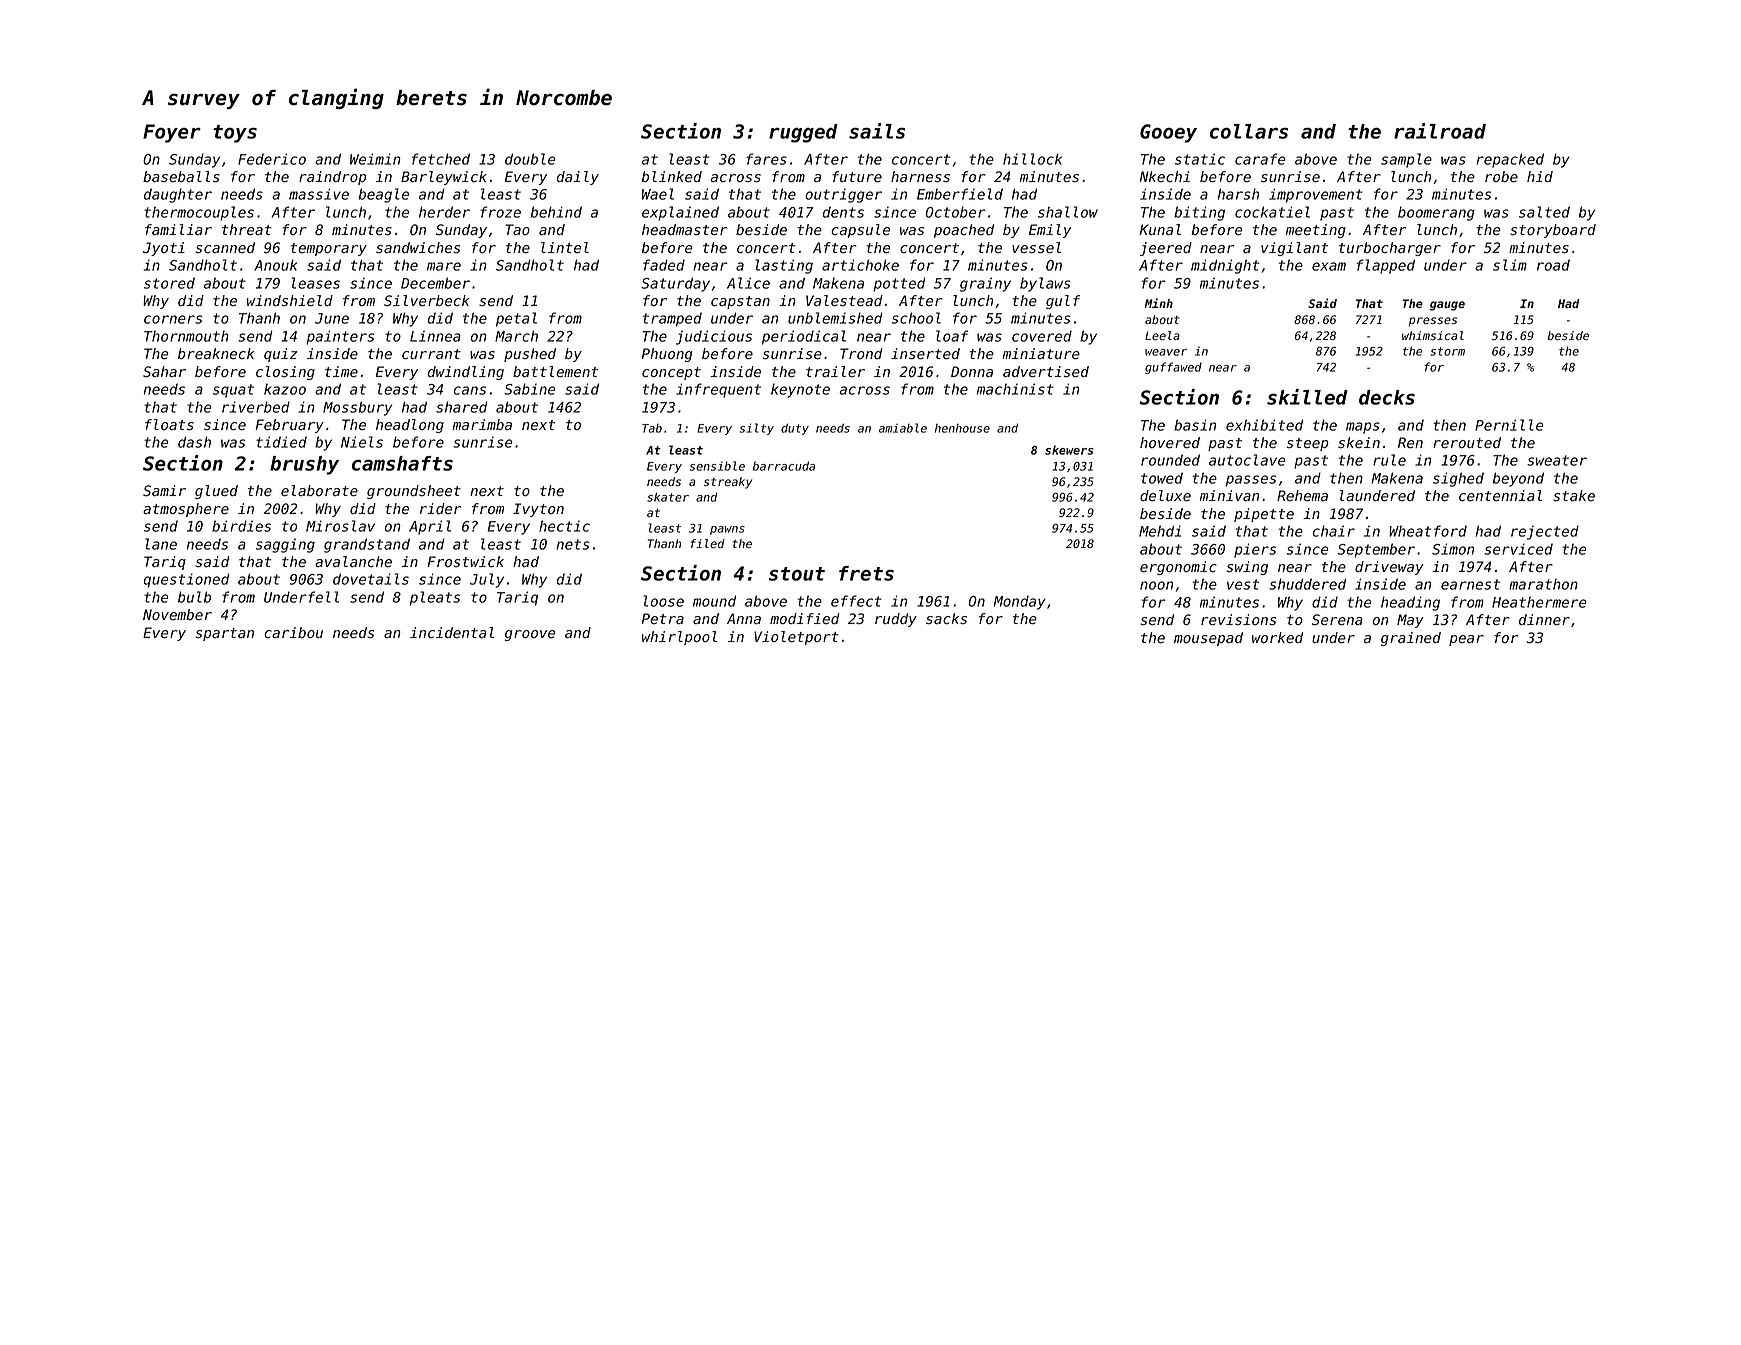  Describe the element at coordinates (224, 634) in the screenshot. I see `spartan` at that location.
